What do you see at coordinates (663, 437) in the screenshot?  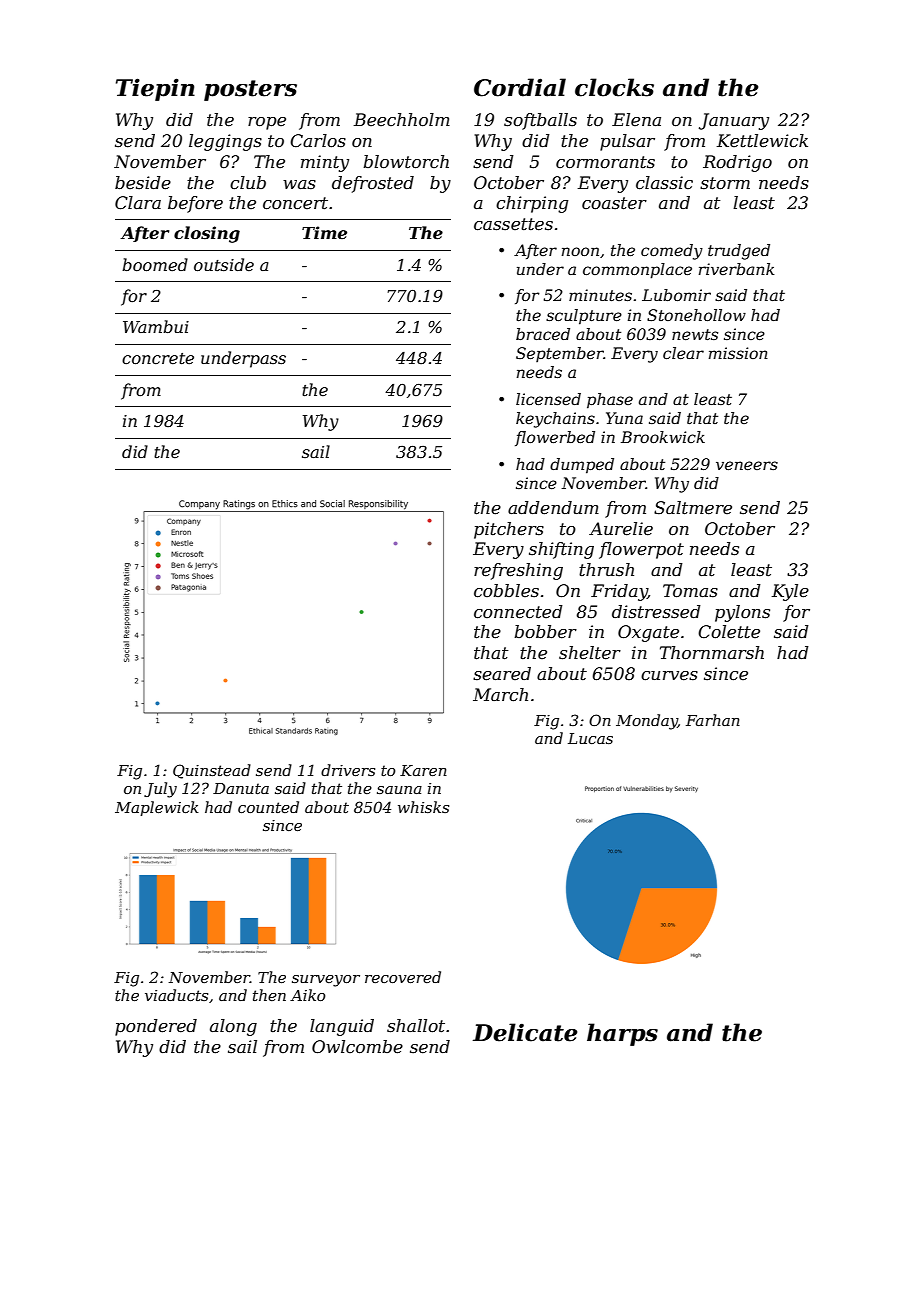 I see `Brookwick` at bounding box center [663, 437].
